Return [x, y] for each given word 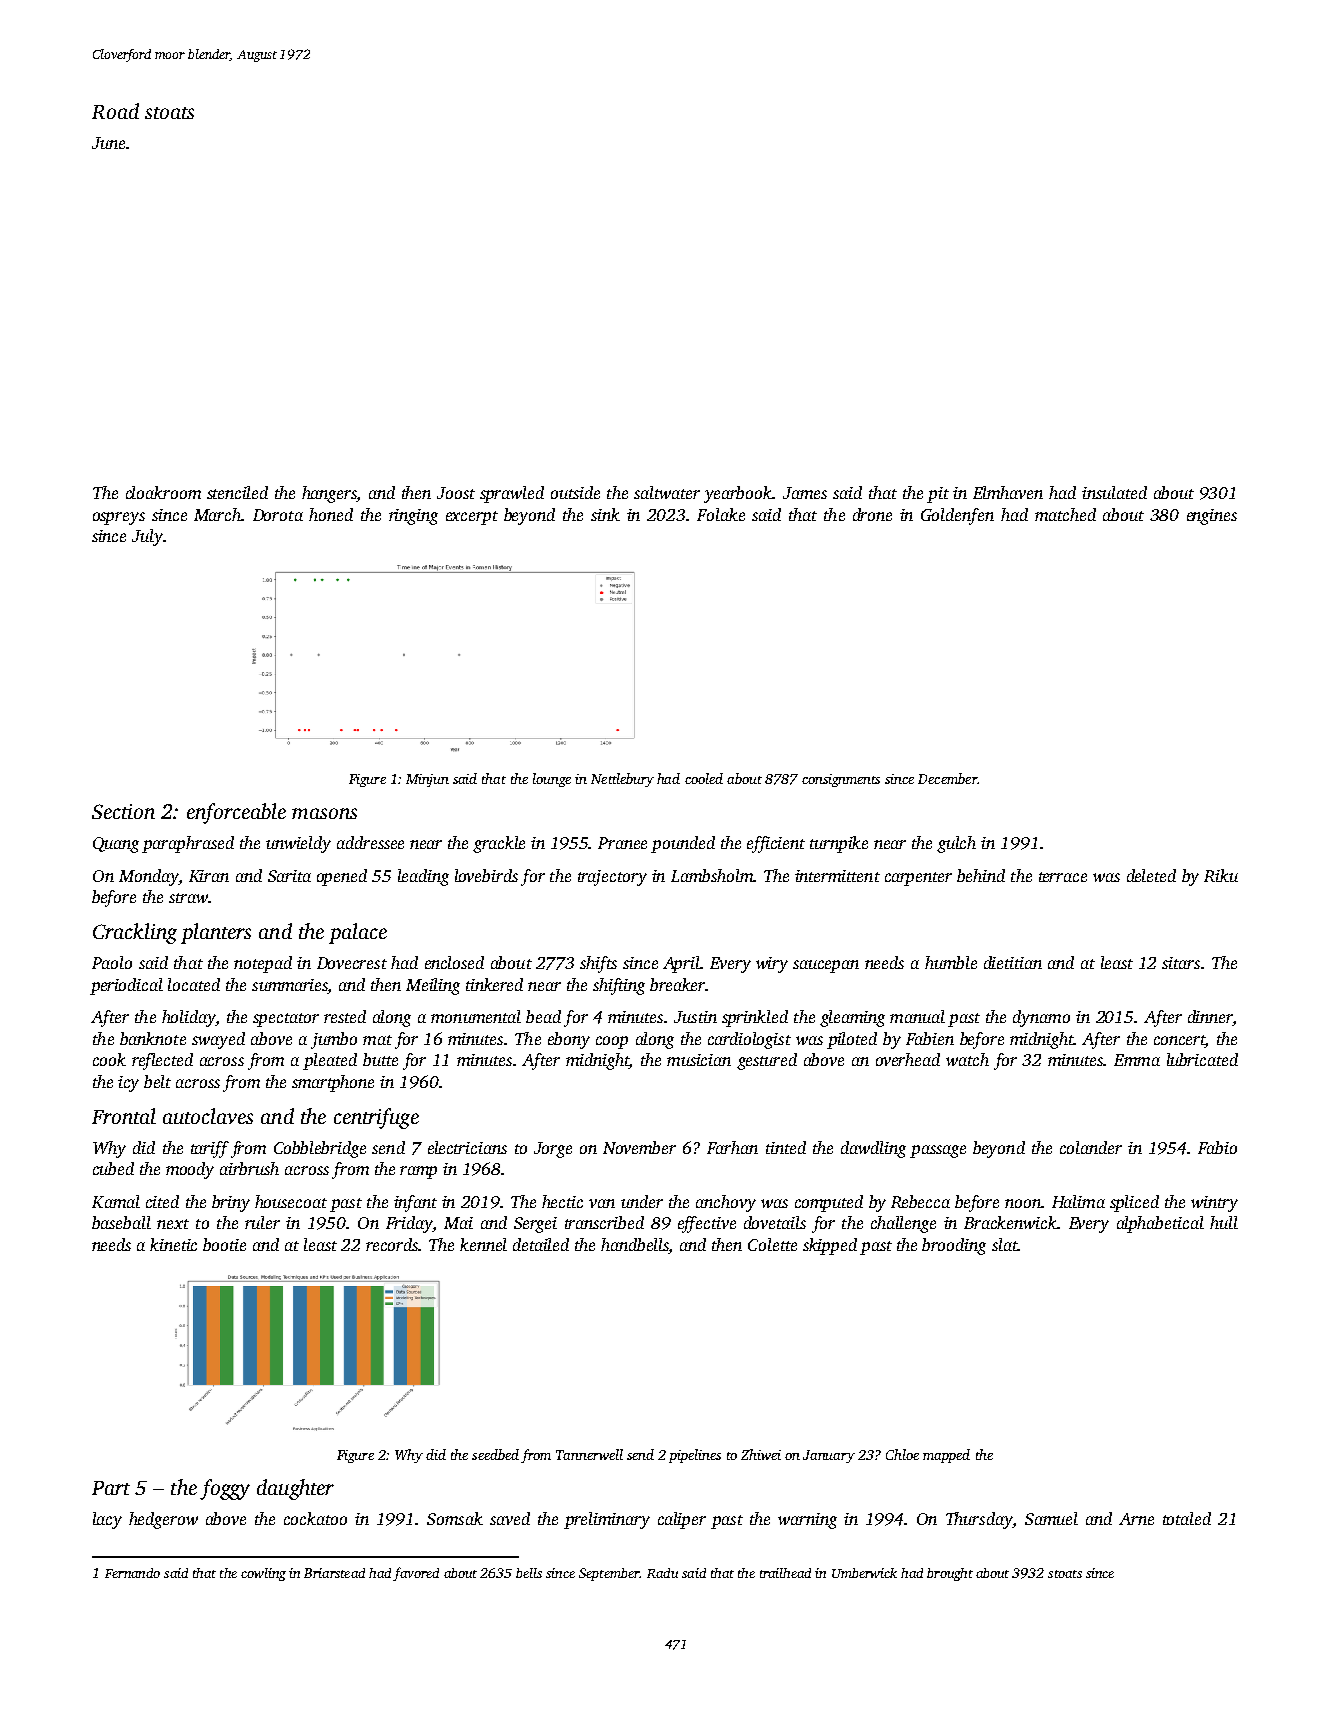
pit [938, 495]
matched [1065, 514]
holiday [188, 1018]
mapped [946, 1456]
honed [331, 514]
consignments [841, 780]
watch [967, 1059]
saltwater [667, 492]
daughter [295, 1489]
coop [612, 1042]
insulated [1114, 492]
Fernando [132, 1573]
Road [115, 111]
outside [575, 492]
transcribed [604, 1222]
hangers [329, 494]
